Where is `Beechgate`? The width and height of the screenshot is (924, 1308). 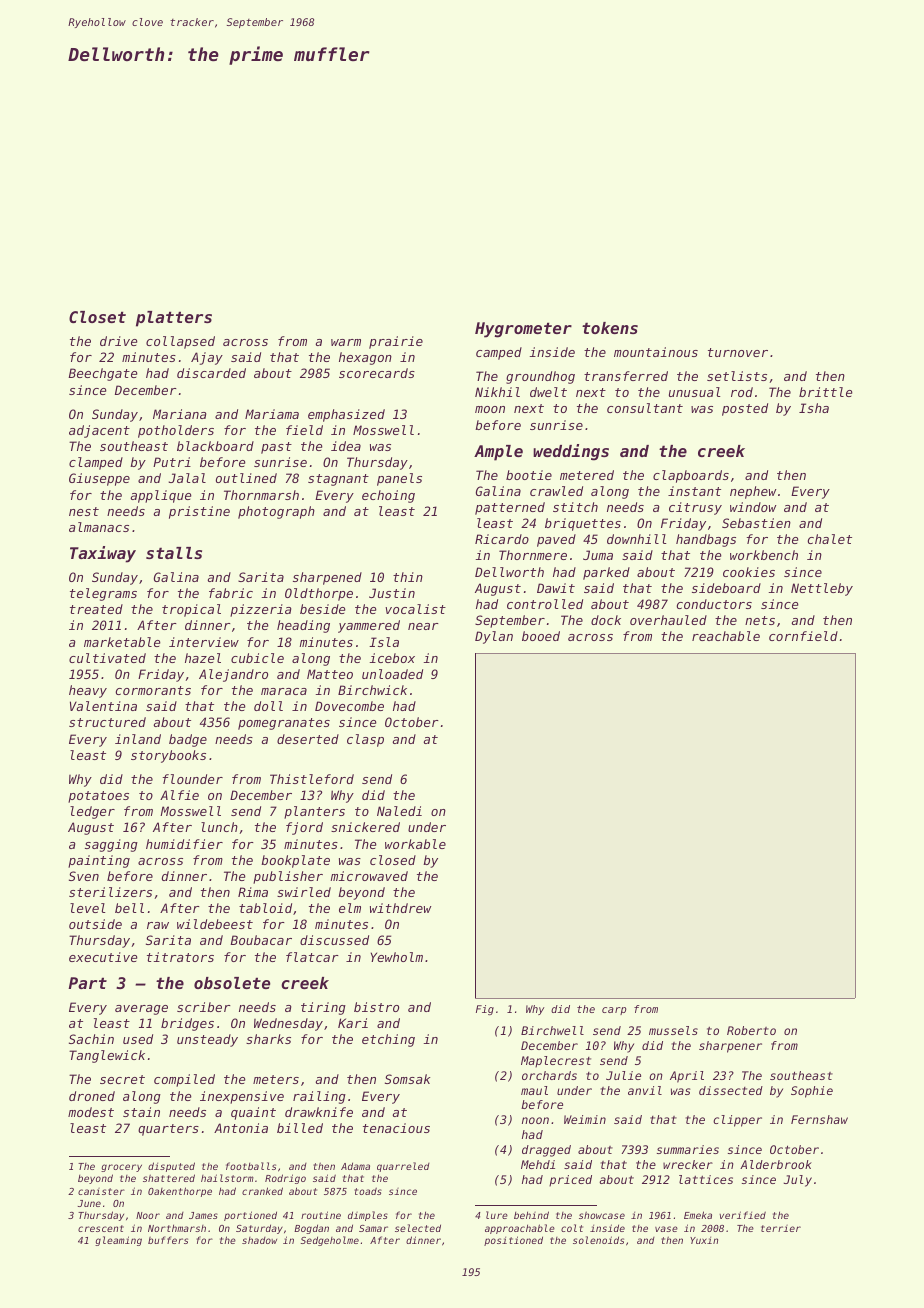 Beechgate is located at coordinates (103, 374).
